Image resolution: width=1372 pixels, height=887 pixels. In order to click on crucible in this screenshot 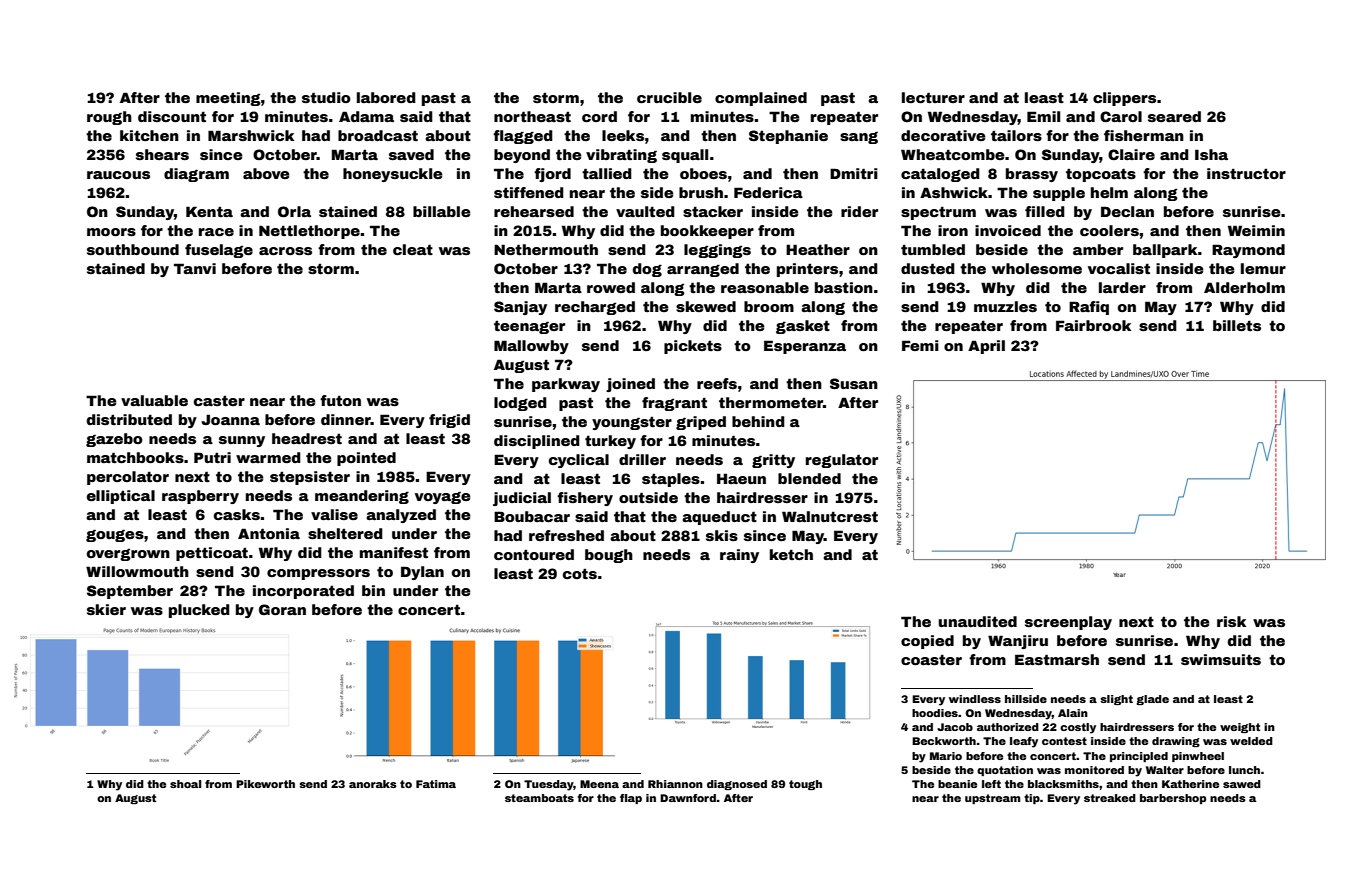, I will do `click(669, 97)`.
